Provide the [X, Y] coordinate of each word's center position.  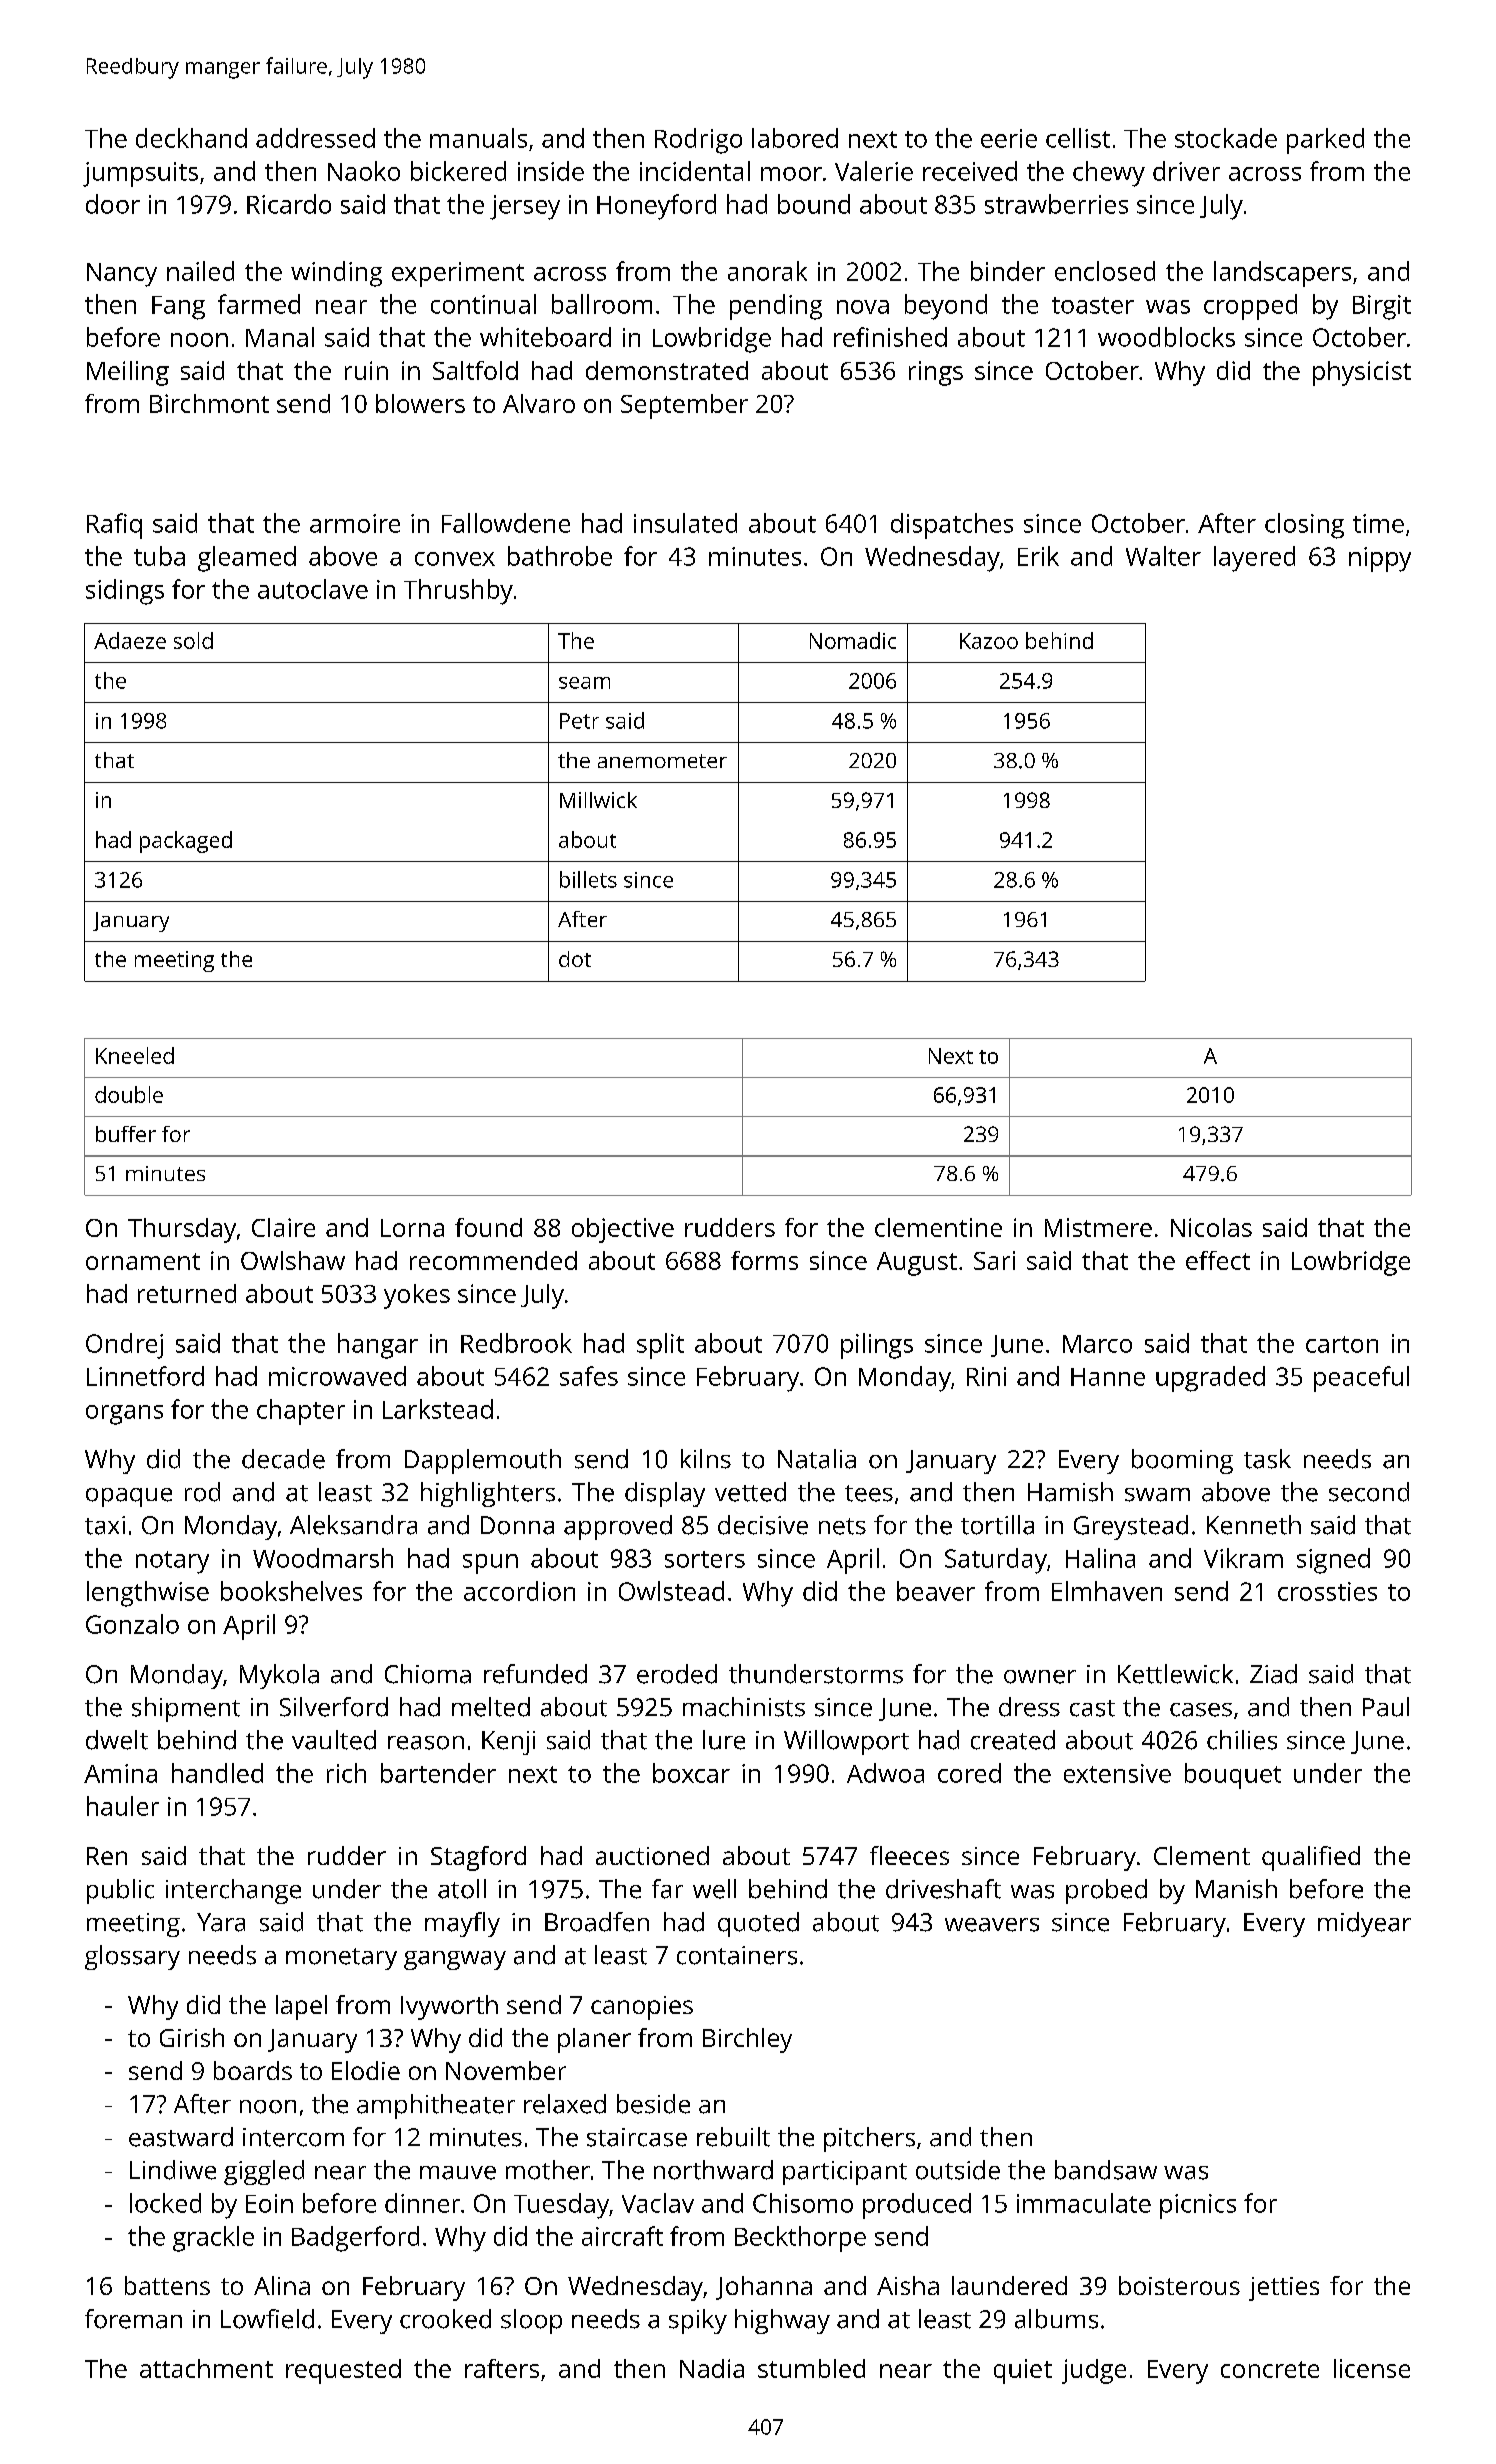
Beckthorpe [800, 2239]
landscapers [1282, 274]
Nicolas [1211, 1227]
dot [575, 959]
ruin [366, 370]
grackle [213, 2239]
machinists [744, 1707]
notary [172, 1562]
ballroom [602, 304]
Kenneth [1254, 1525]
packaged [186, 842]
